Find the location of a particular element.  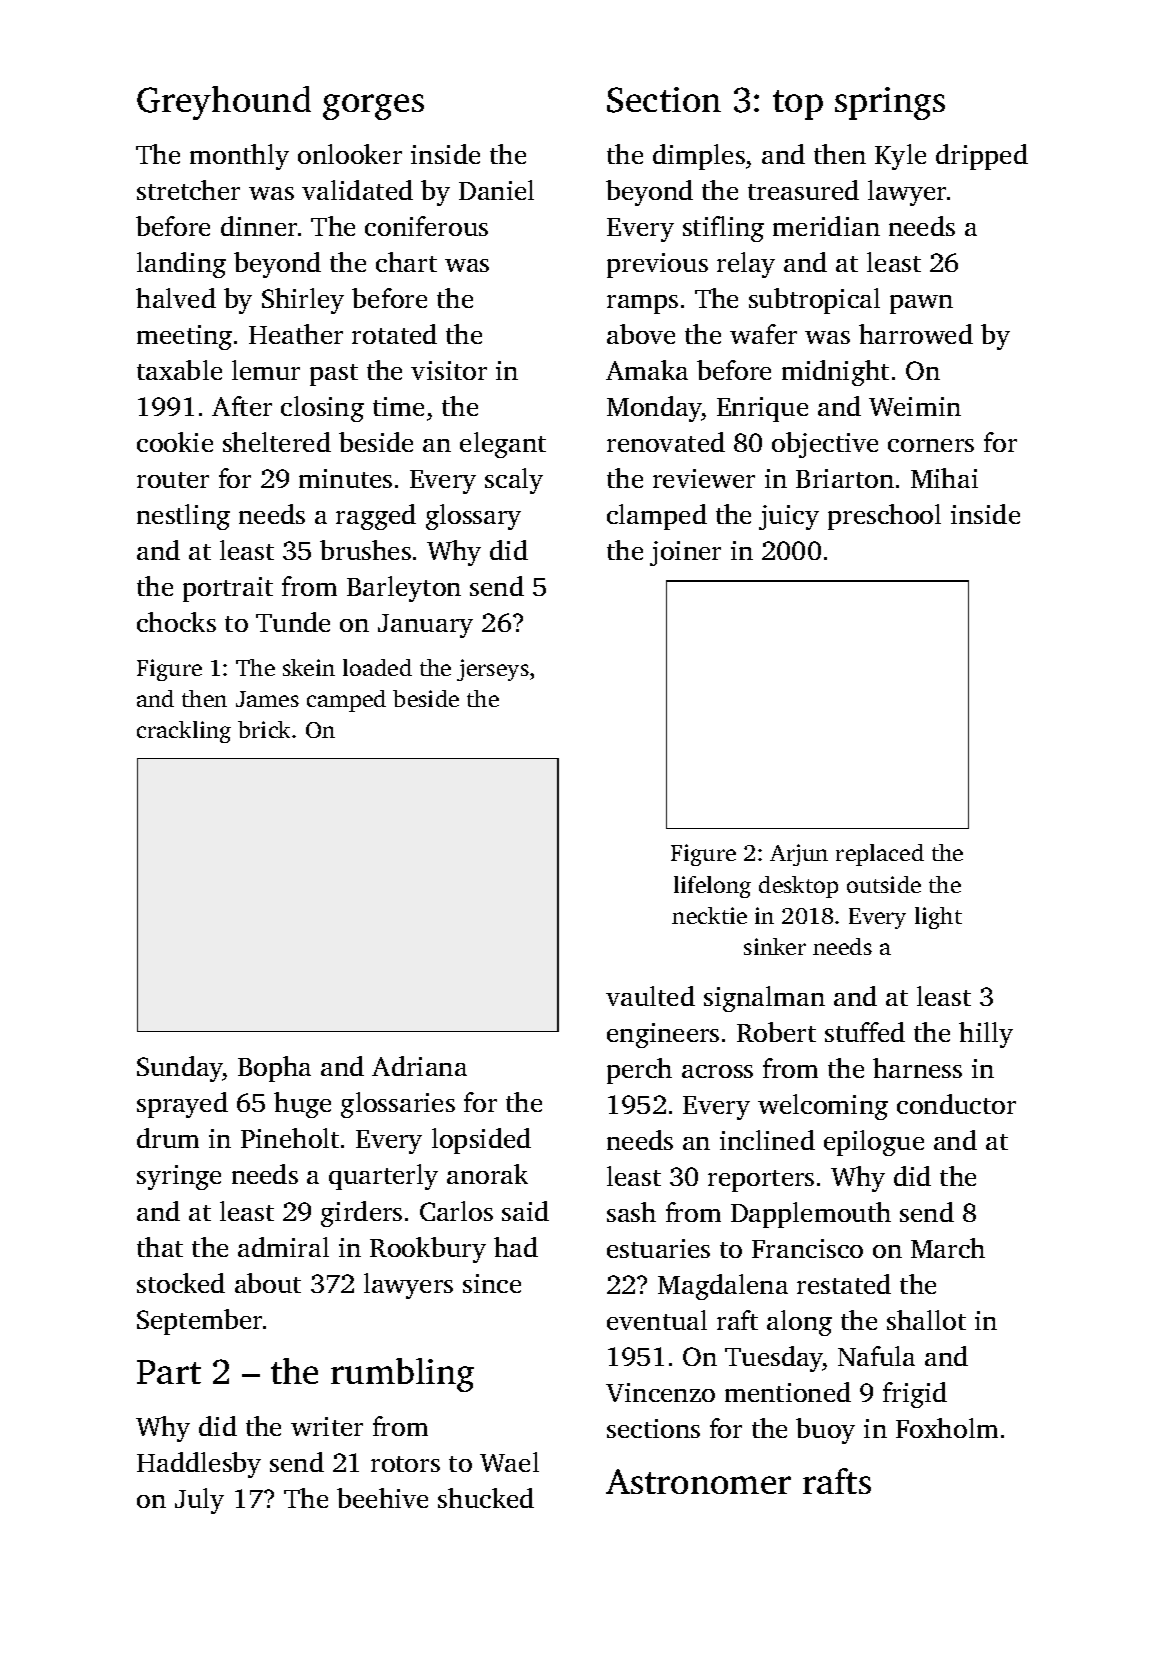

beehive is located at coordinates (382, 1498).
